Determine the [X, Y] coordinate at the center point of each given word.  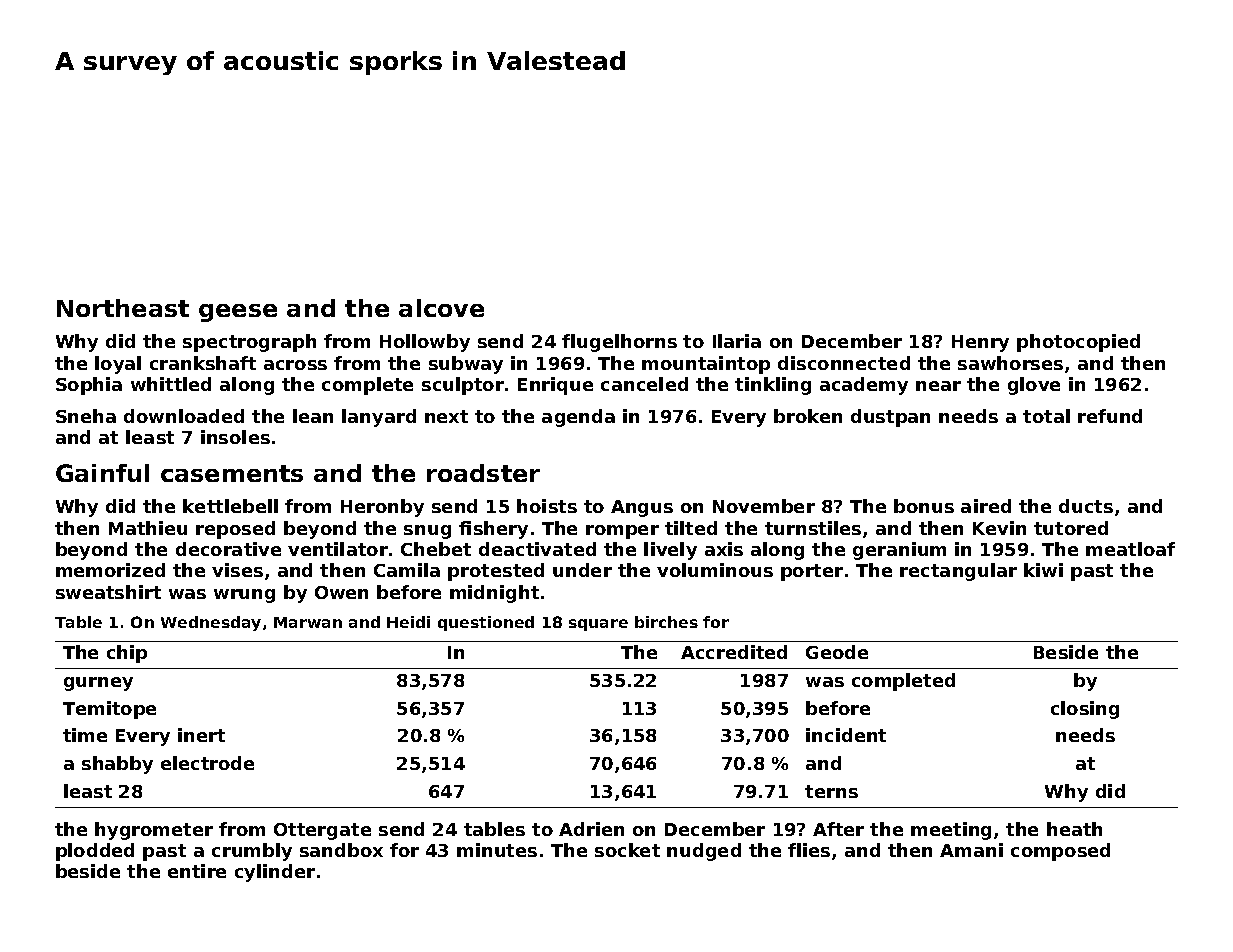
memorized [110, 570]
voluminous [715, 570]
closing [1085, 710]
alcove [441, 308]
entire [197, 871]
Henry [980, 343]
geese [238, 313]
